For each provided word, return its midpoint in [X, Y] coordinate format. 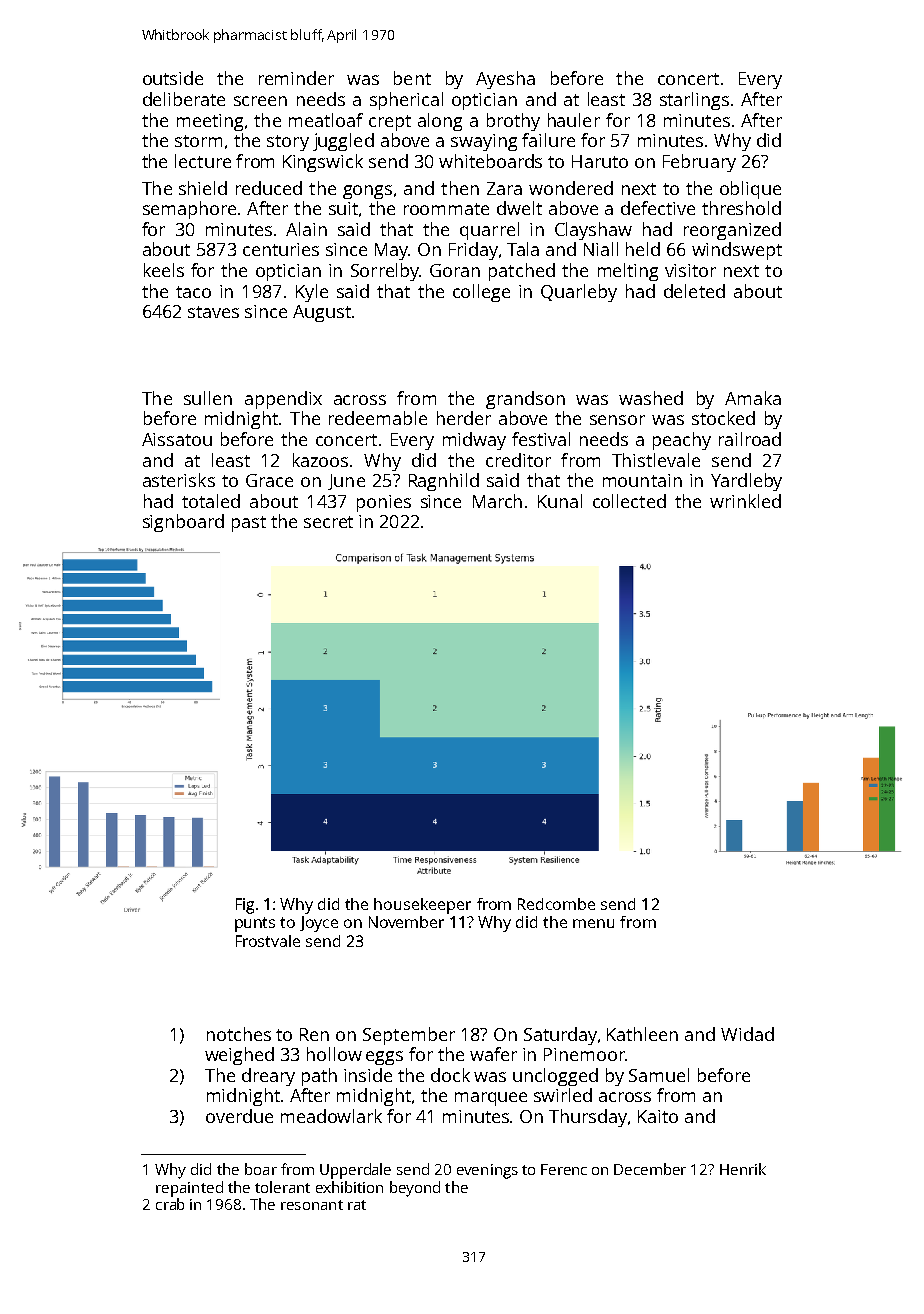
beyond [415, 1189]
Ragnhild [444, 482]
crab [170, 1204]
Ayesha [505, 80]
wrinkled [745, 501]
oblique [750, 190]
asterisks [179, 480]
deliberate [184, 99]
